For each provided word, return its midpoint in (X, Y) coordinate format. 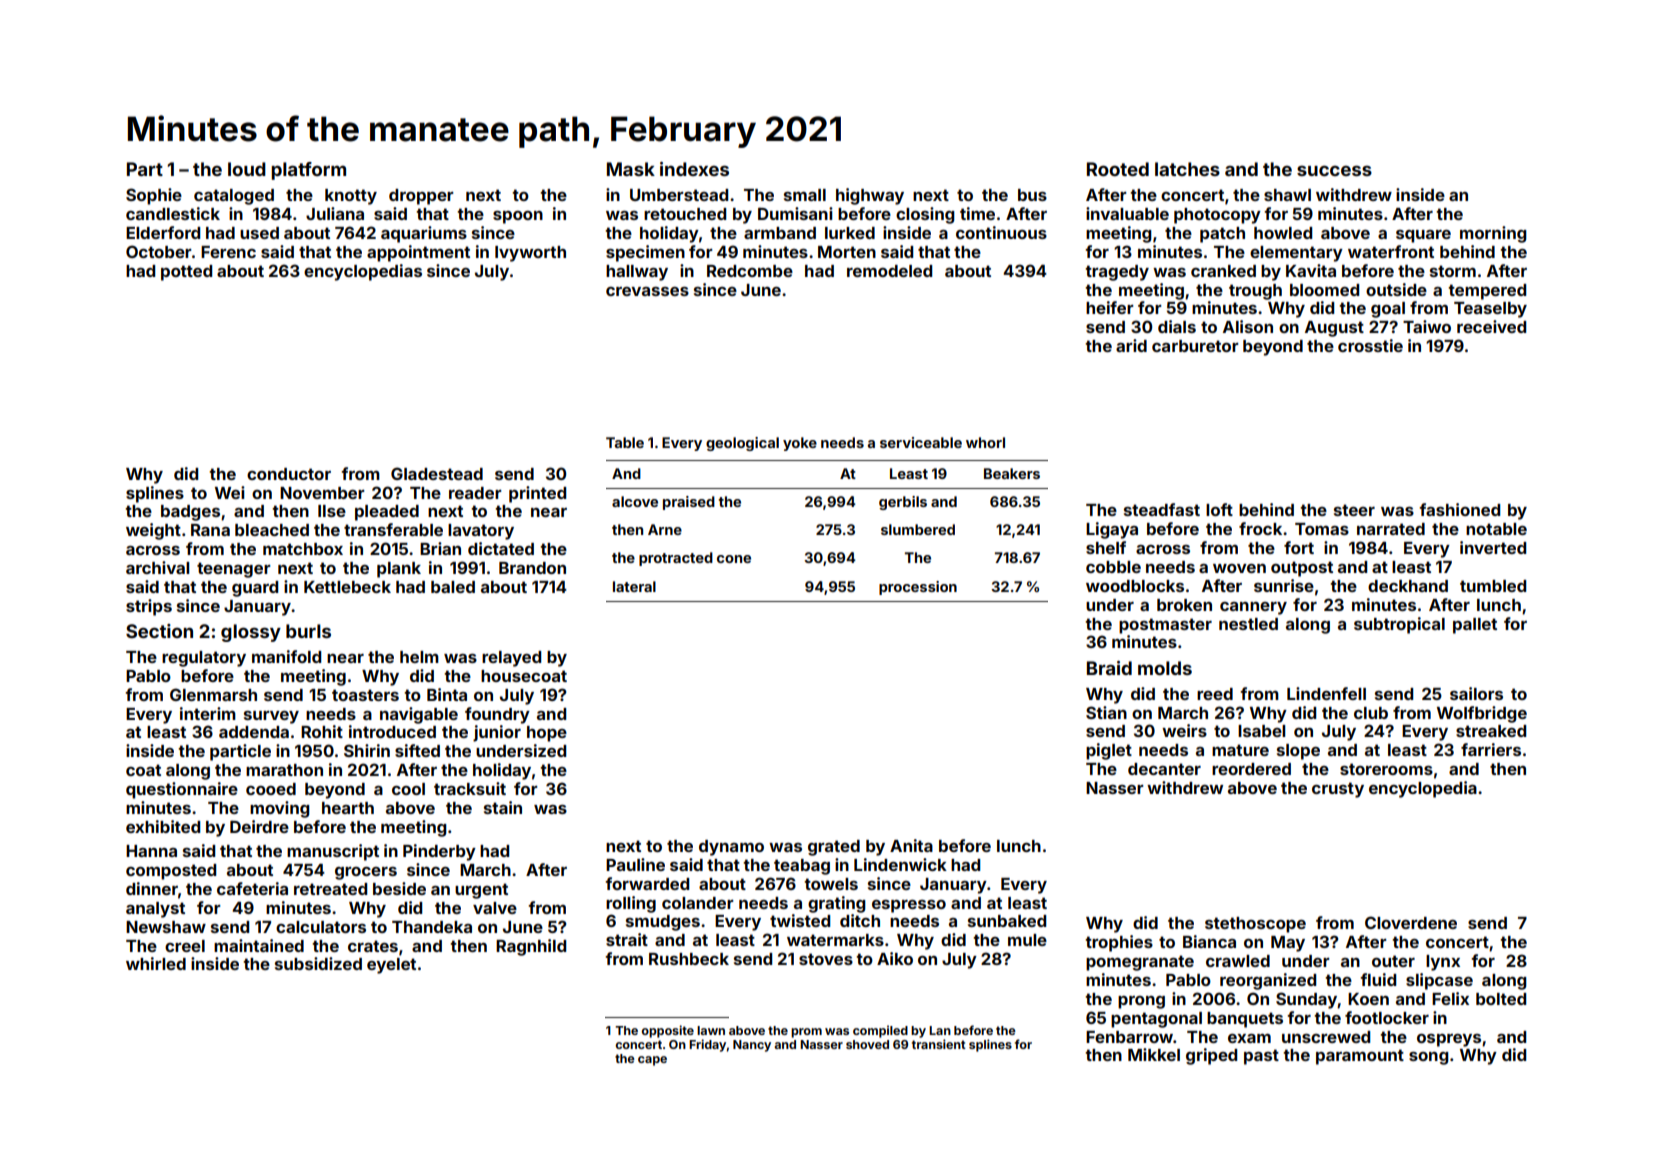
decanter (1164, 769)
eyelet (391, 966)
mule (1027, 940)
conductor (289, 474)
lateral (634, 586)
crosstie (1370, 345)
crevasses (647, 291)
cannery (1253, 608)
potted (186, 273)
